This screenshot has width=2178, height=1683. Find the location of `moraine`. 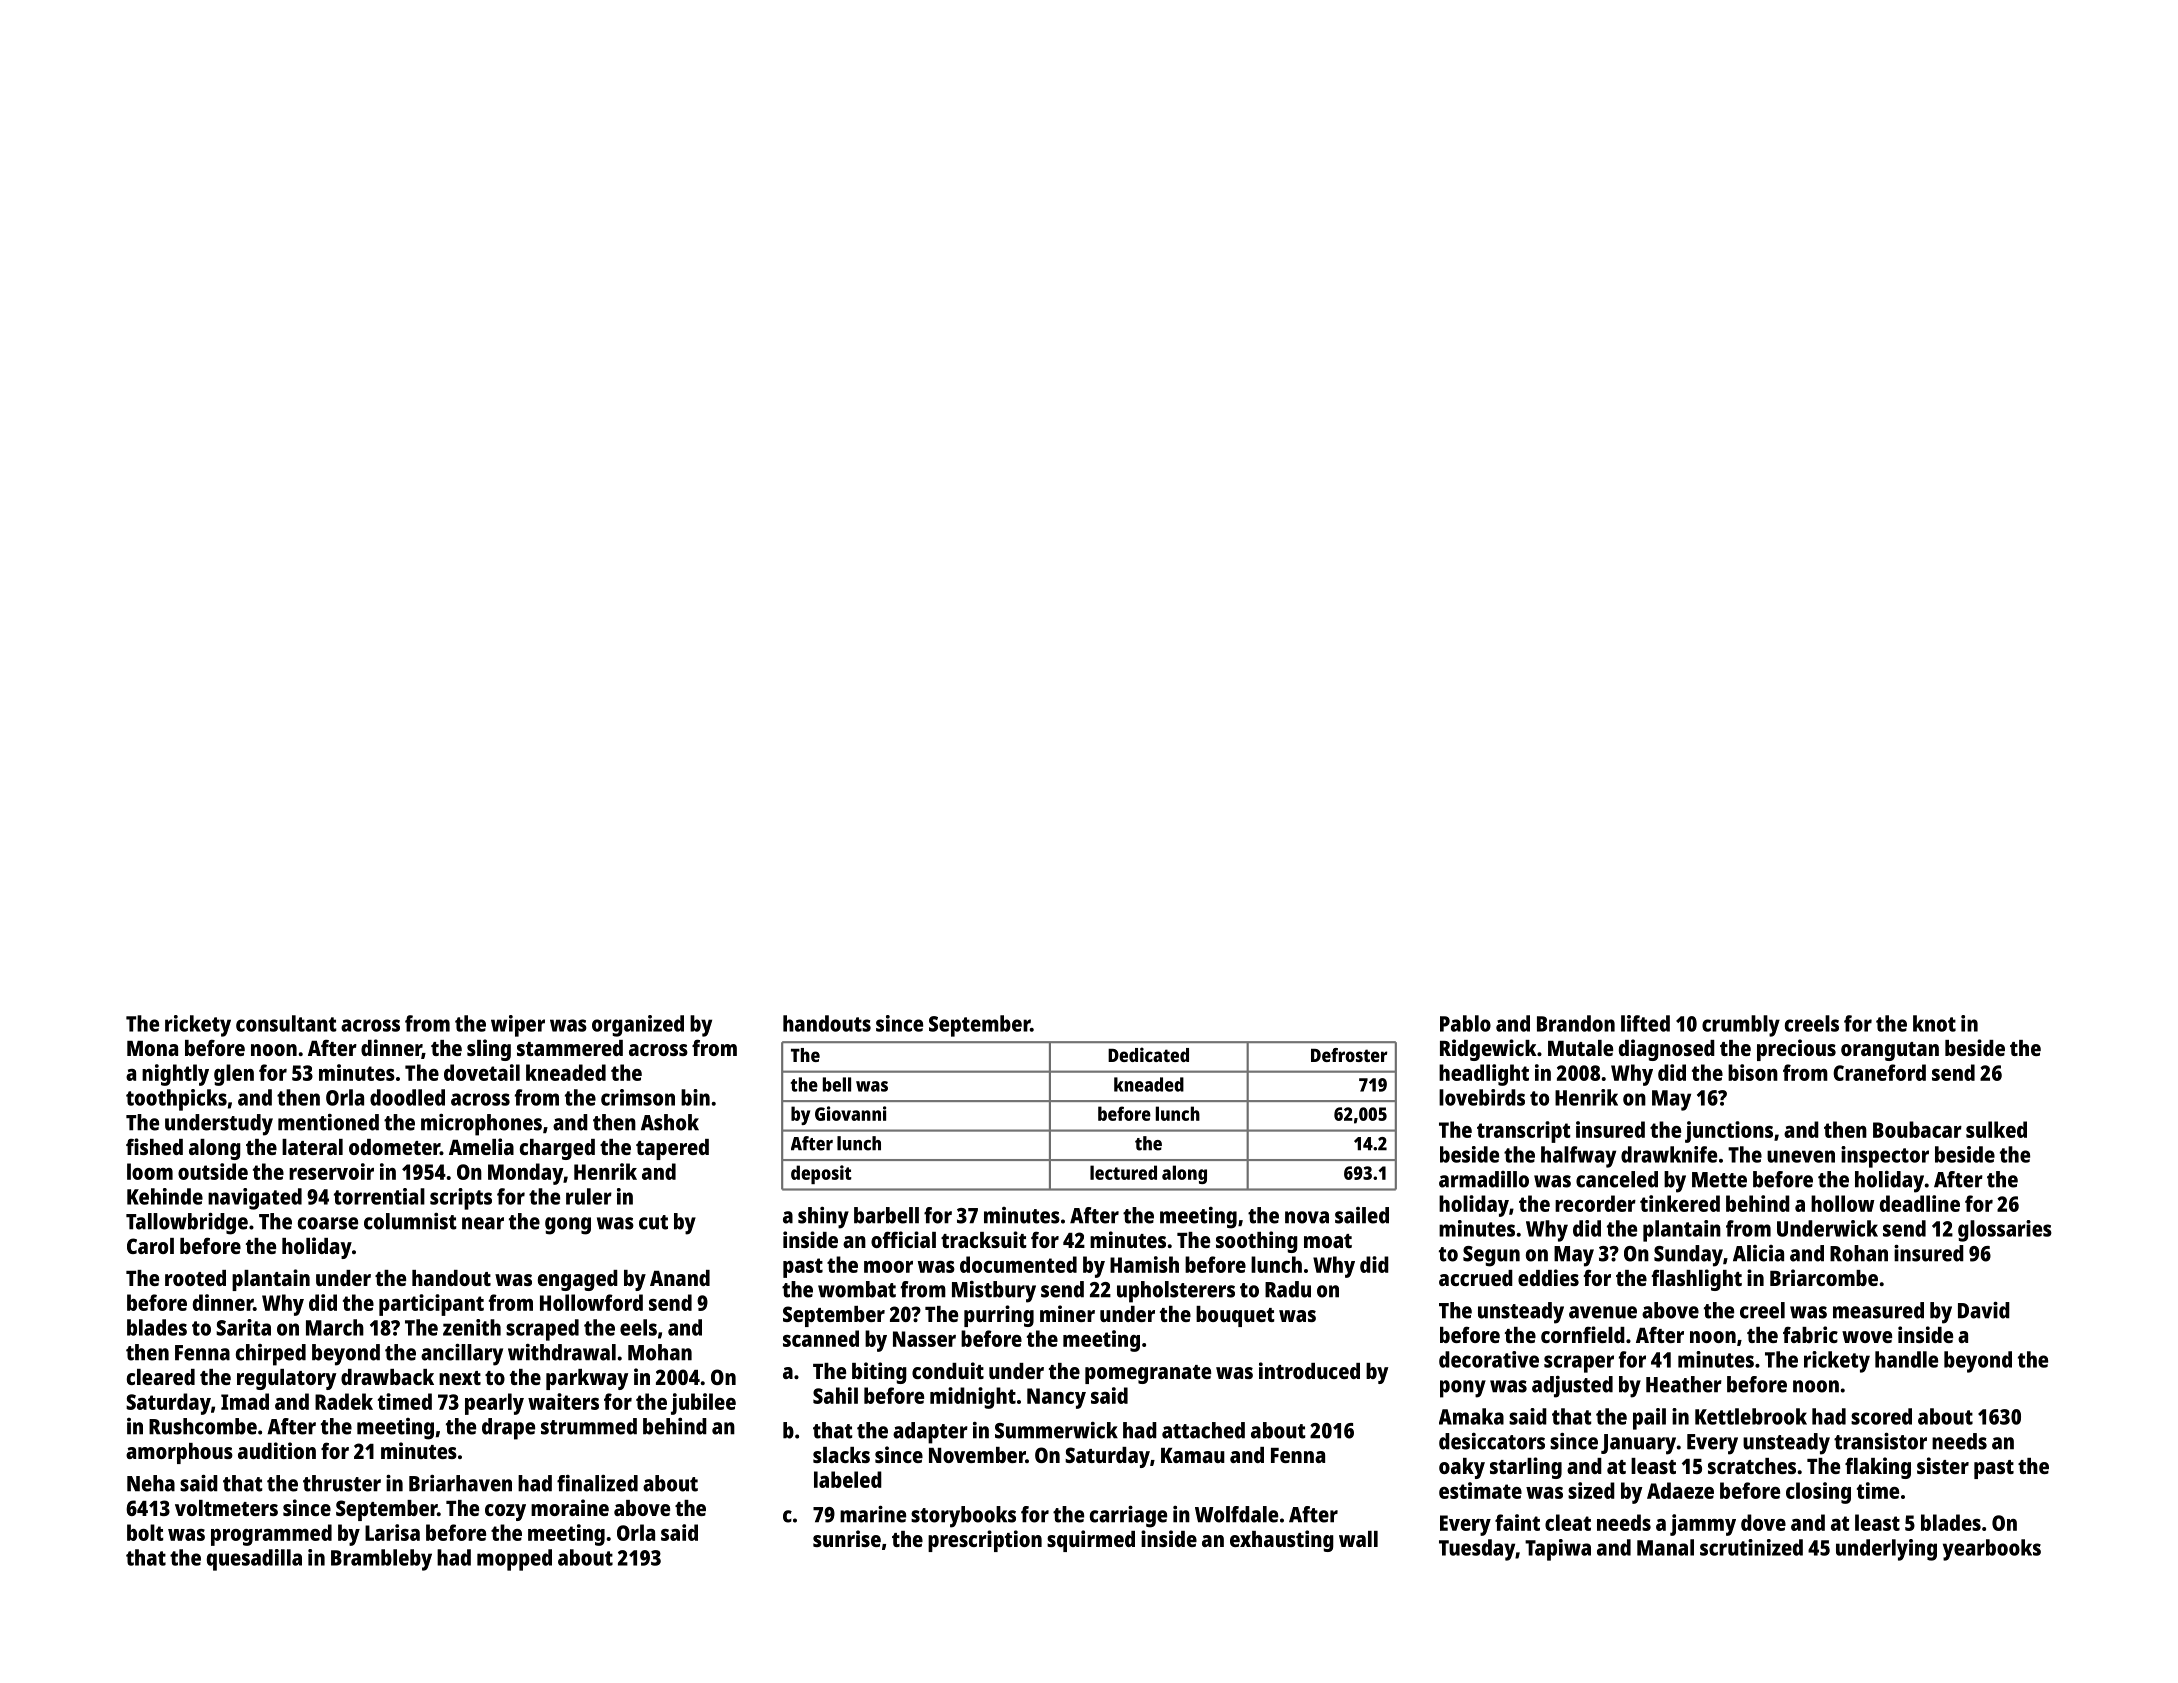

moraine is located at coordinates (570, 1507).
